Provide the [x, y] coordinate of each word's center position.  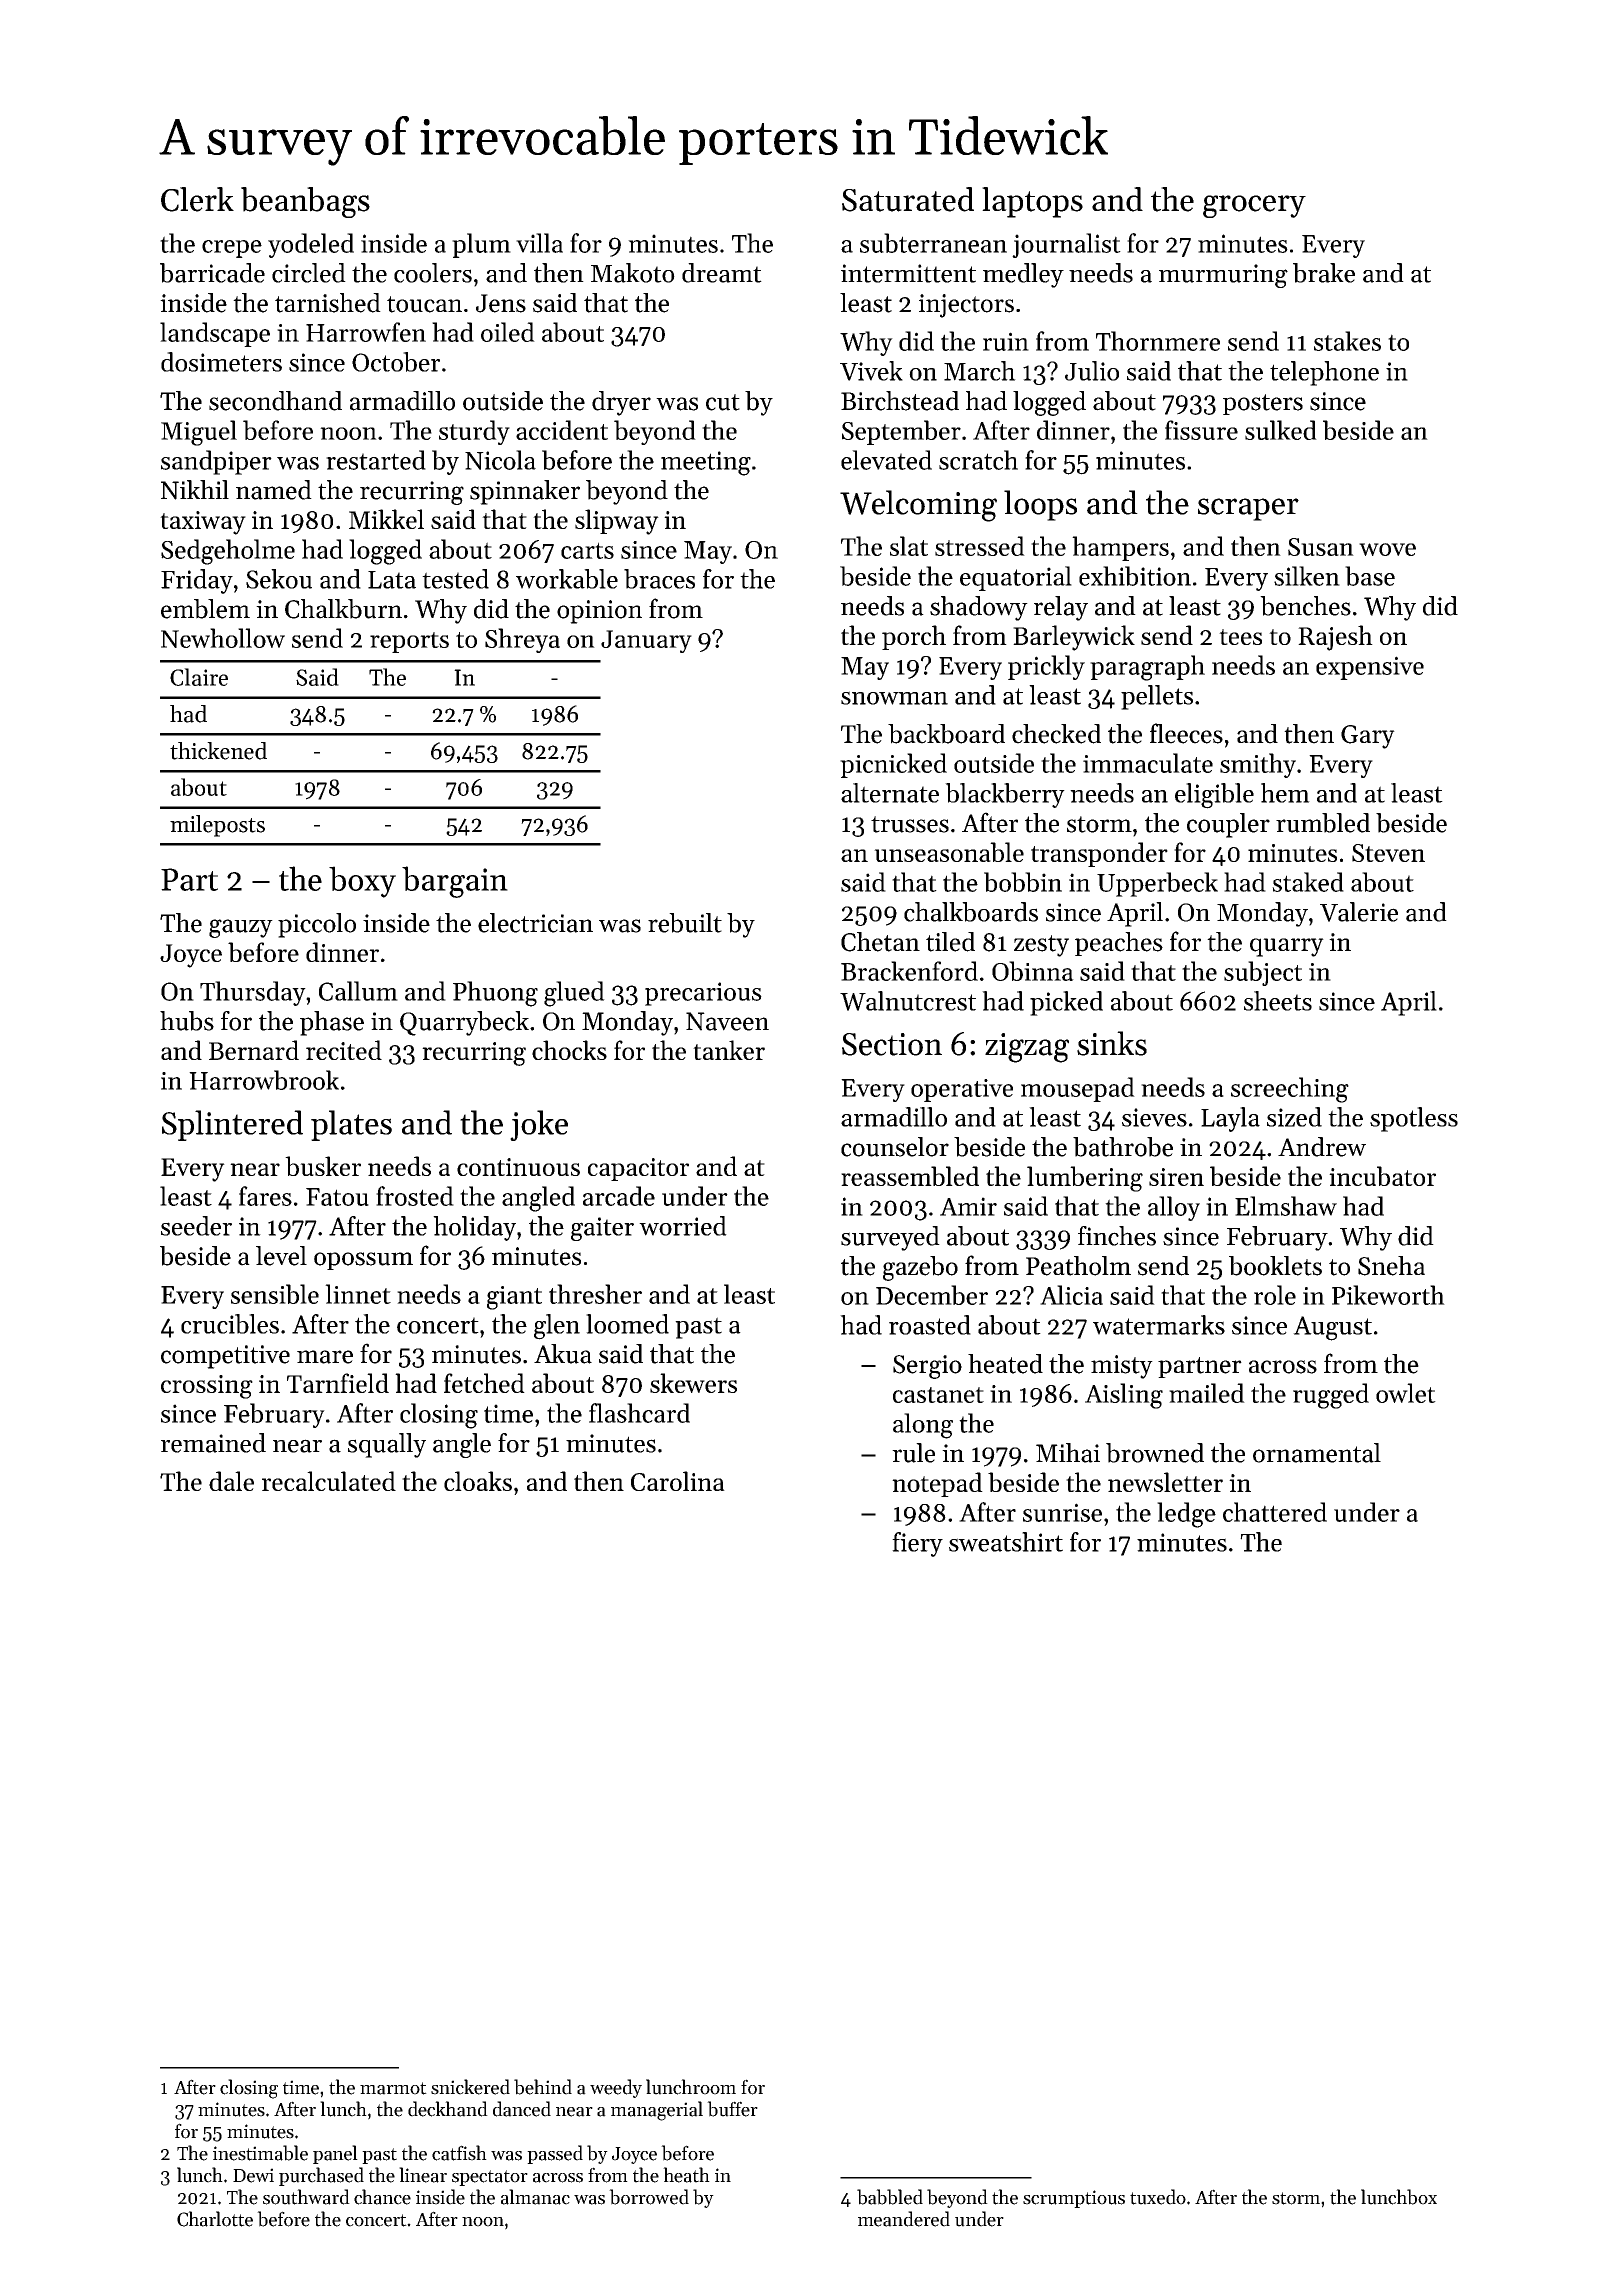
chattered [1275, 1512]
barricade [212, 273]
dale [231, 1481]
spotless [1414, 1119]
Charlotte [215, 2219]
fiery [917, 1544]
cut [723, 402]
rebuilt [685, 923]
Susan [1321, 547]
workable [567, 579]
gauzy [241, 928]
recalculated [329, 1481]
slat [909, 546]
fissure [1201, 430]
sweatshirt [1006, 1542]
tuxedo [1158, 2197]
